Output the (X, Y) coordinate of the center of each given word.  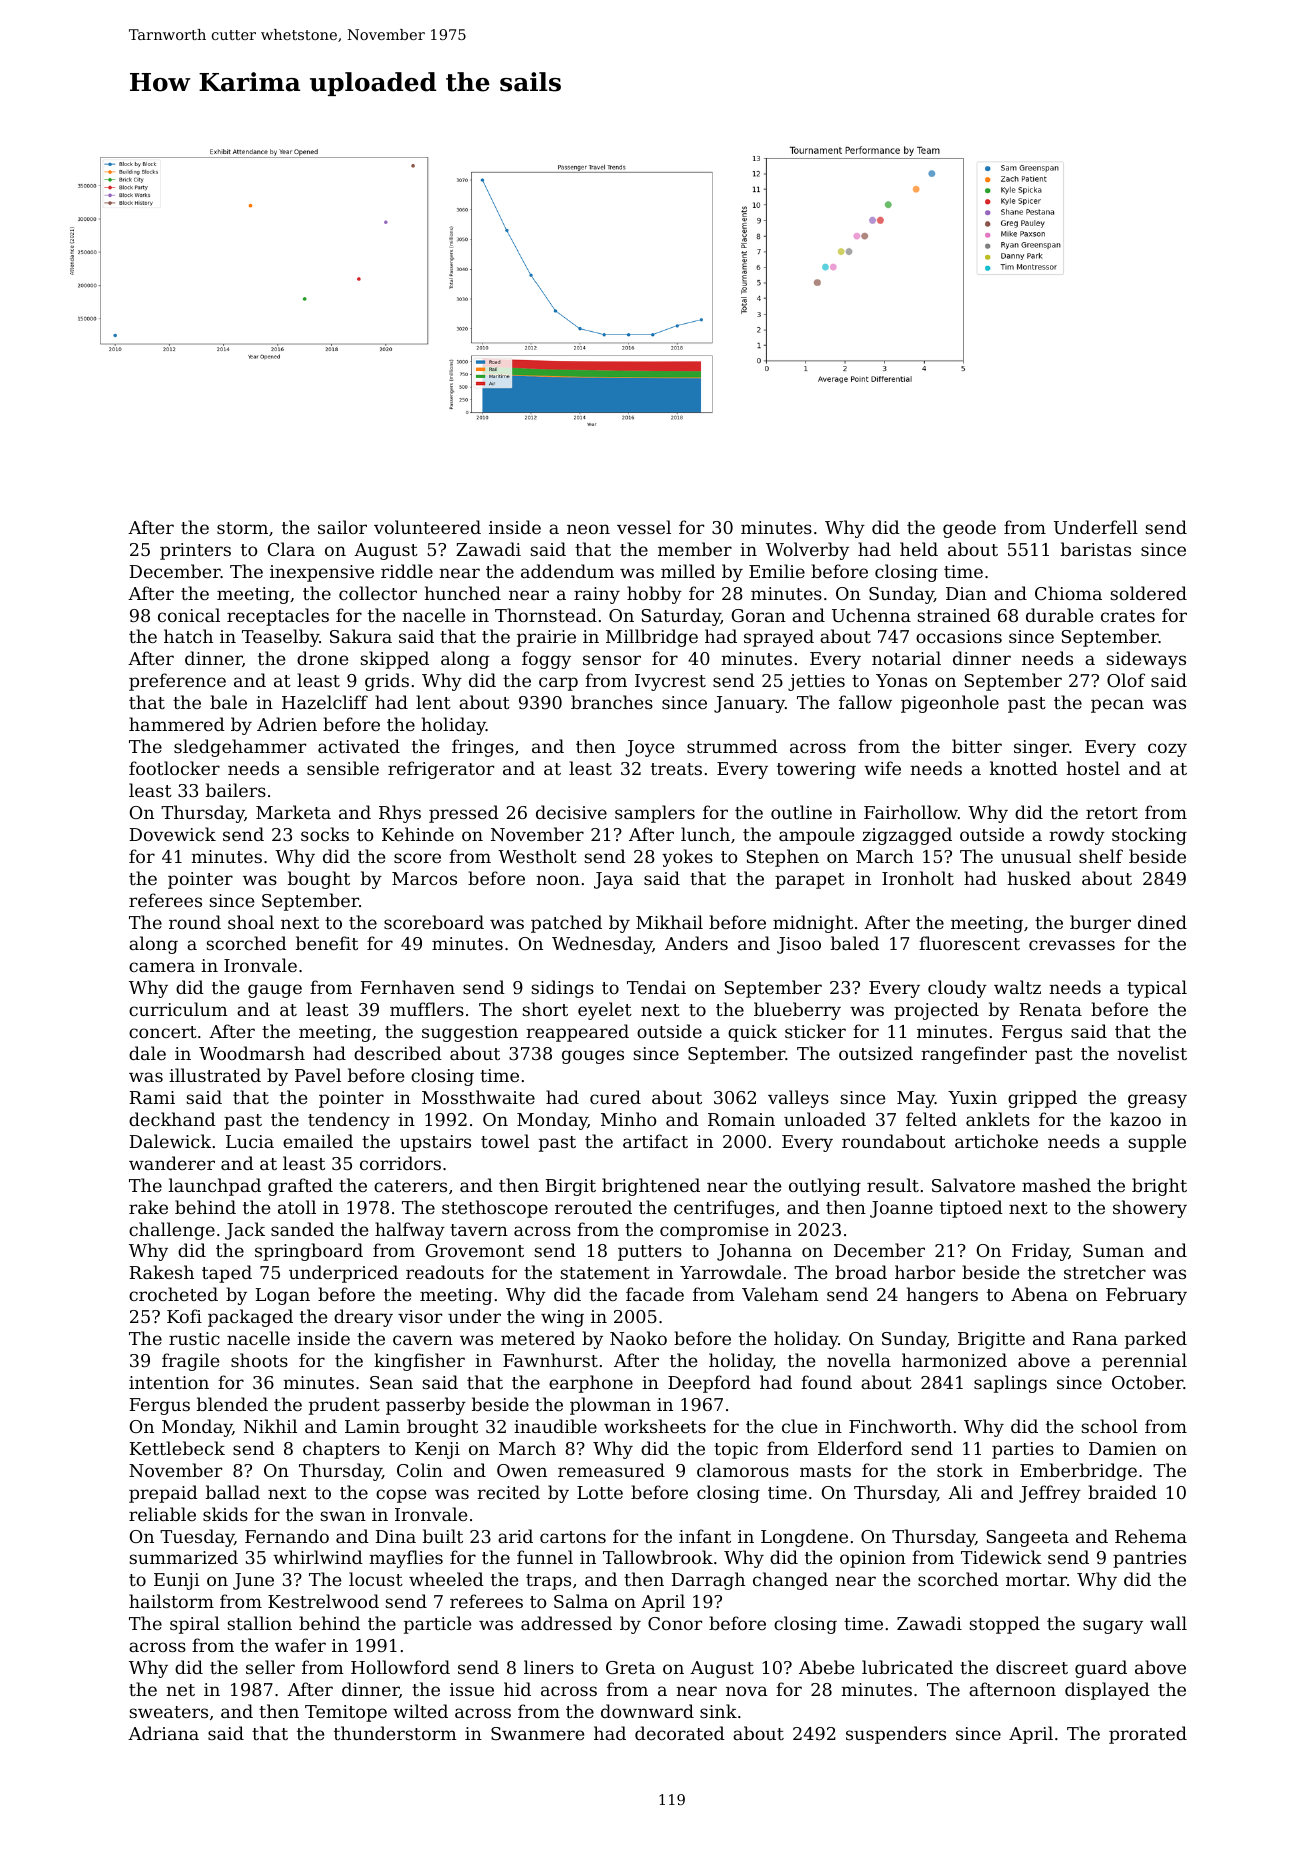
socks (325, 834)
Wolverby (807, 551)
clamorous (743, 1470)
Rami (152, 1097)
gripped (1042, 1099)
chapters (341, 1450)
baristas (1096, 549)
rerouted (593, 1207)
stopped (1004, 1625)
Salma (581, 1601)
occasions (959, 636)
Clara (291, 549)
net (180, 1690)
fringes (483, 748)
